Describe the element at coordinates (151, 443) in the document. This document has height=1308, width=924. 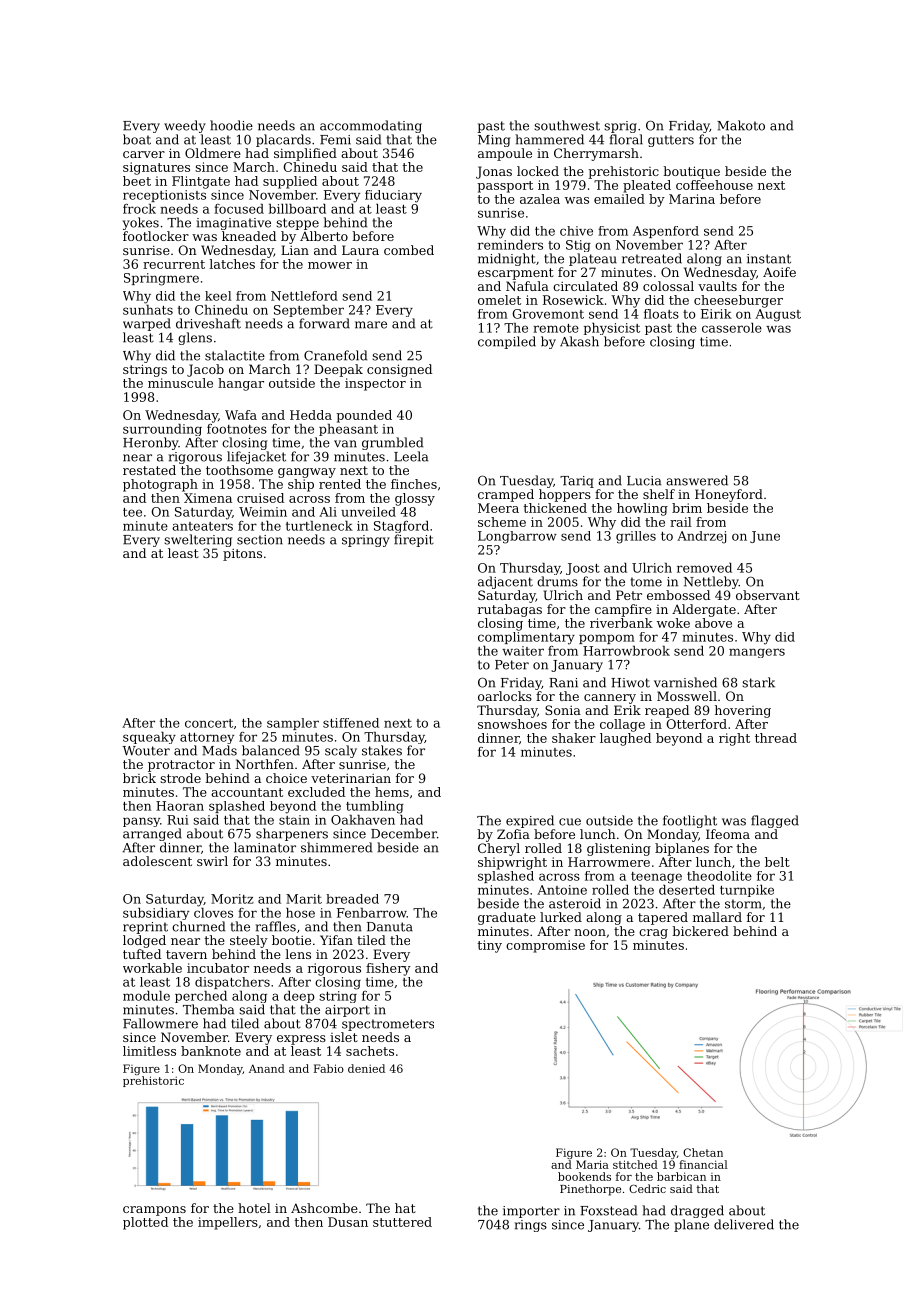
I see `Heronby` at that location.
